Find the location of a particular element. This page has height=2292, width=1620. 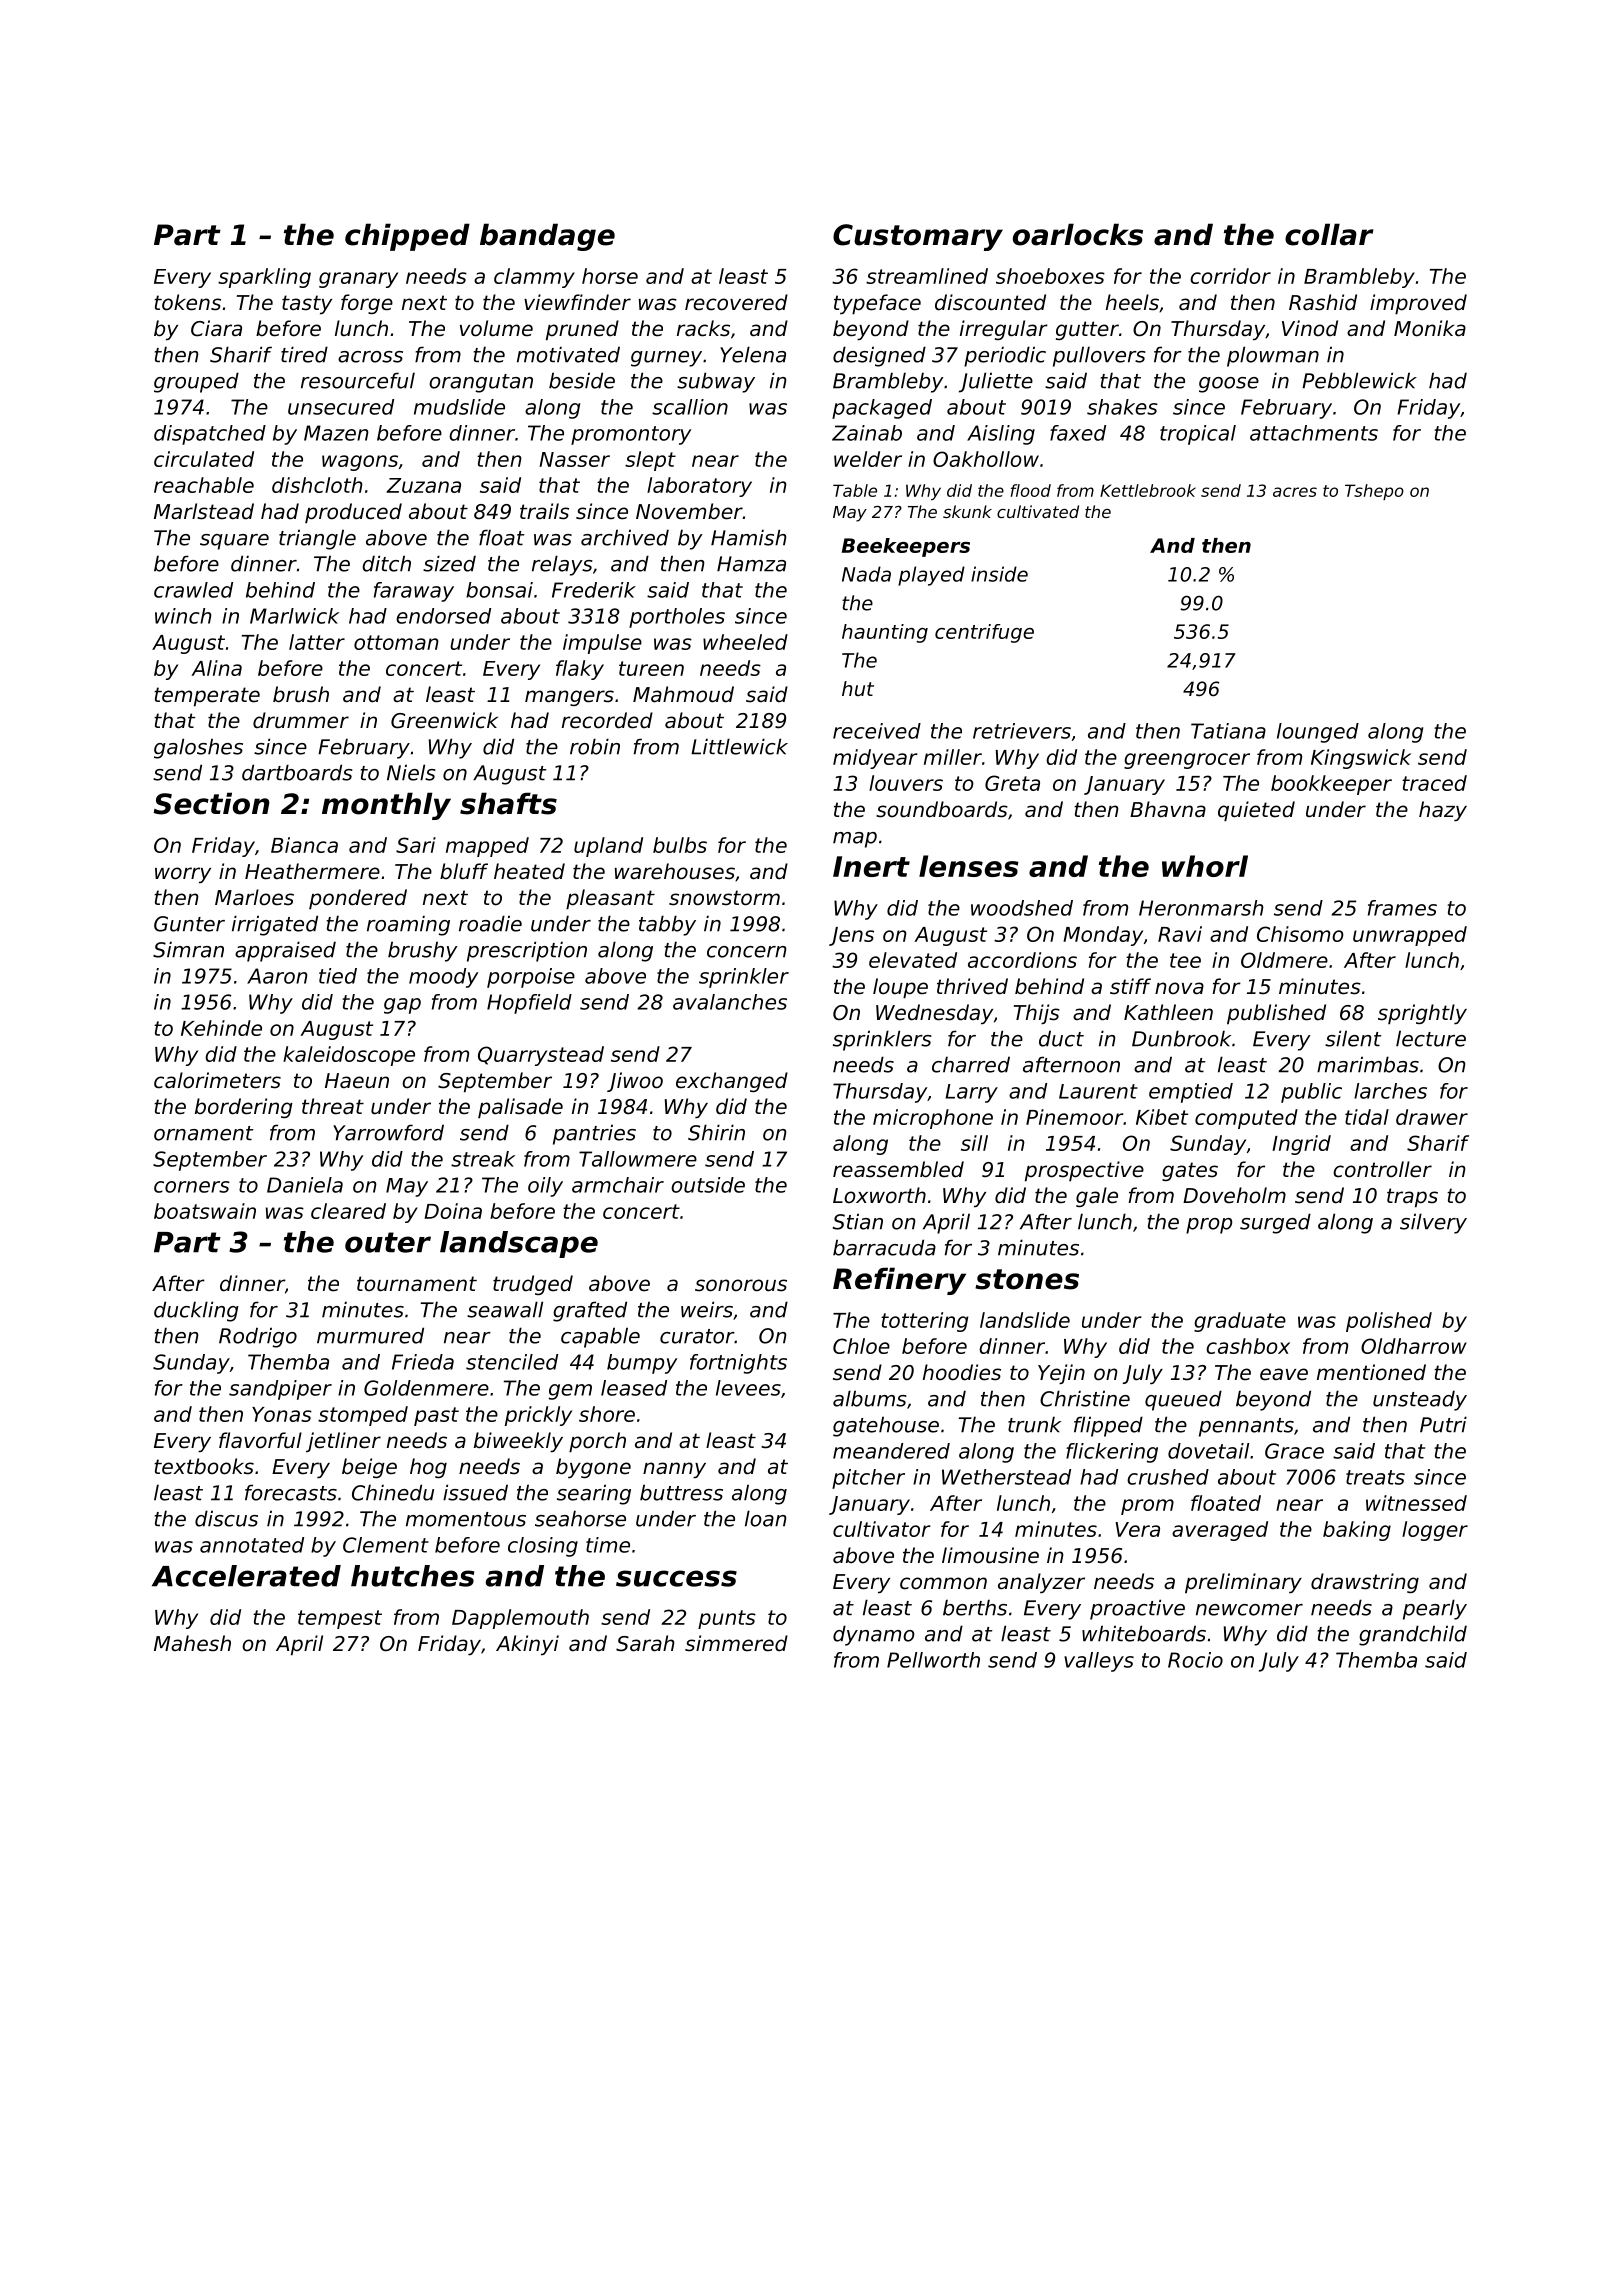

hutches is located at coordinates (412, 1576).
